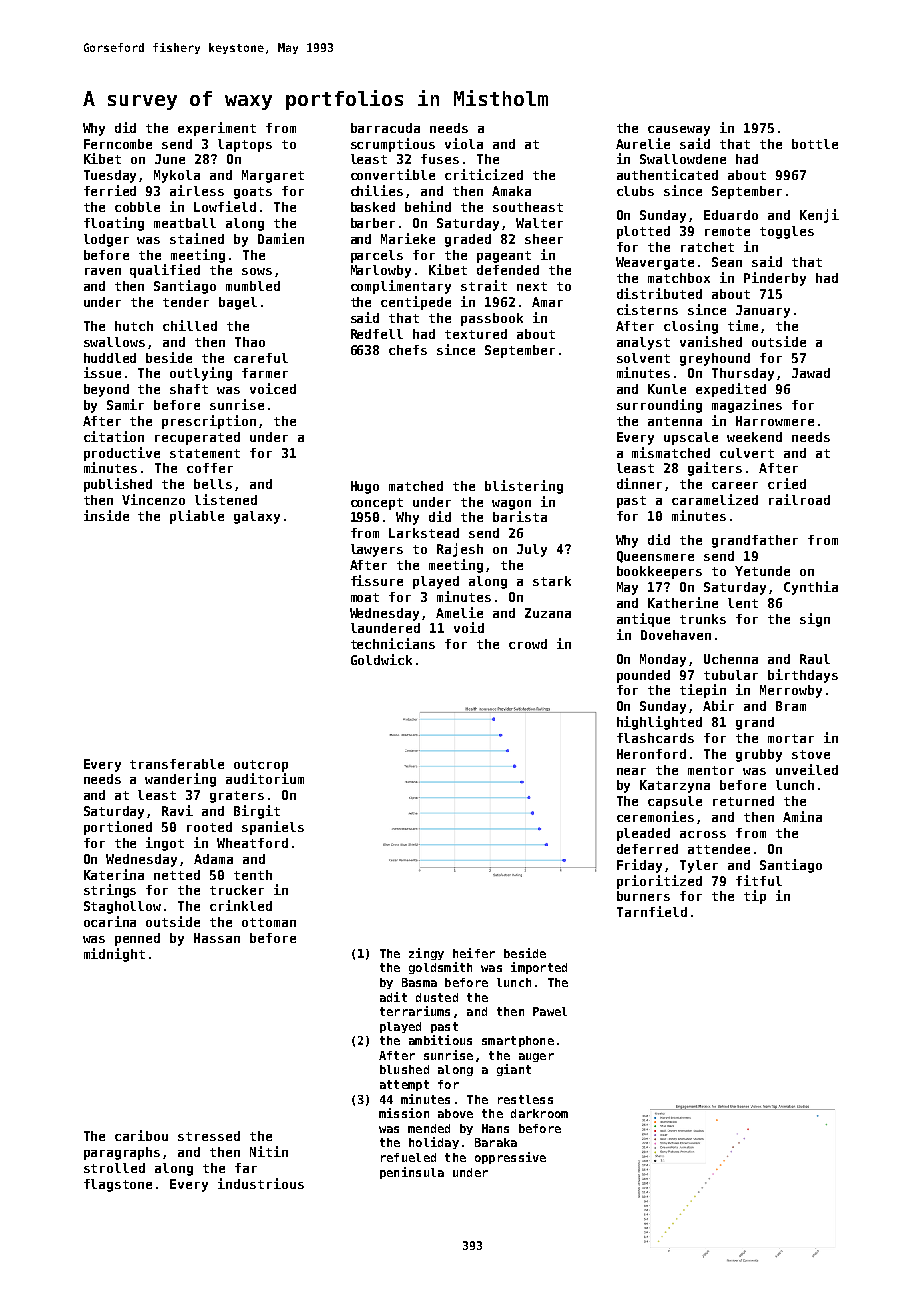 Image resolution: width=924 pixels, height=1308 pixels. What do you see at coordinates (643, 143) in the screenshot?
I see `Aurelie` at bounding box center [643, 143].
